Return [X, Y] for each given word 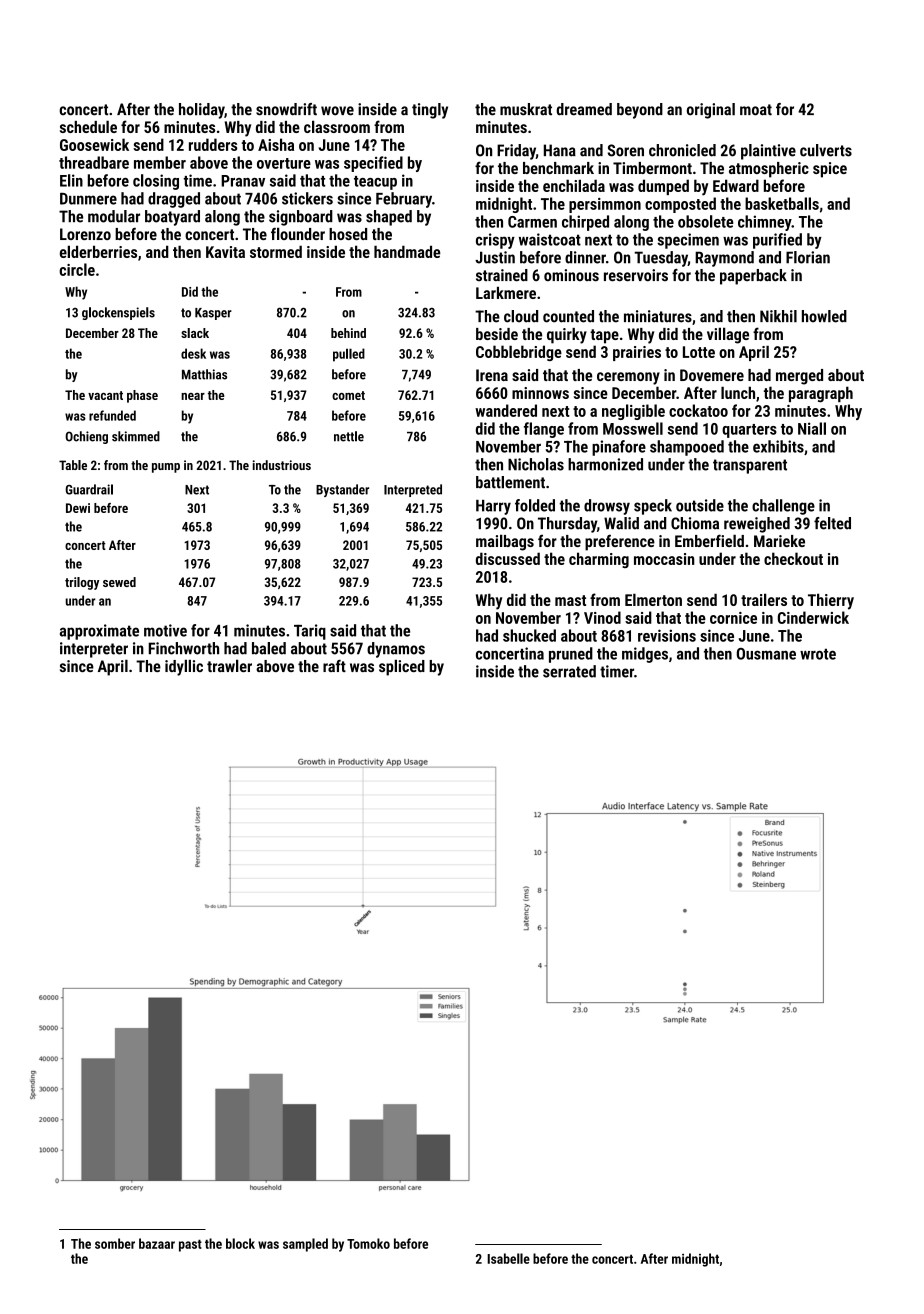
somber [115, 1243]
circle [77, 269]
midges [645, 655]
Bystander [342, 490]
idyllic [184, 667]
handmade [407, 251]
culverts [826, 150]
